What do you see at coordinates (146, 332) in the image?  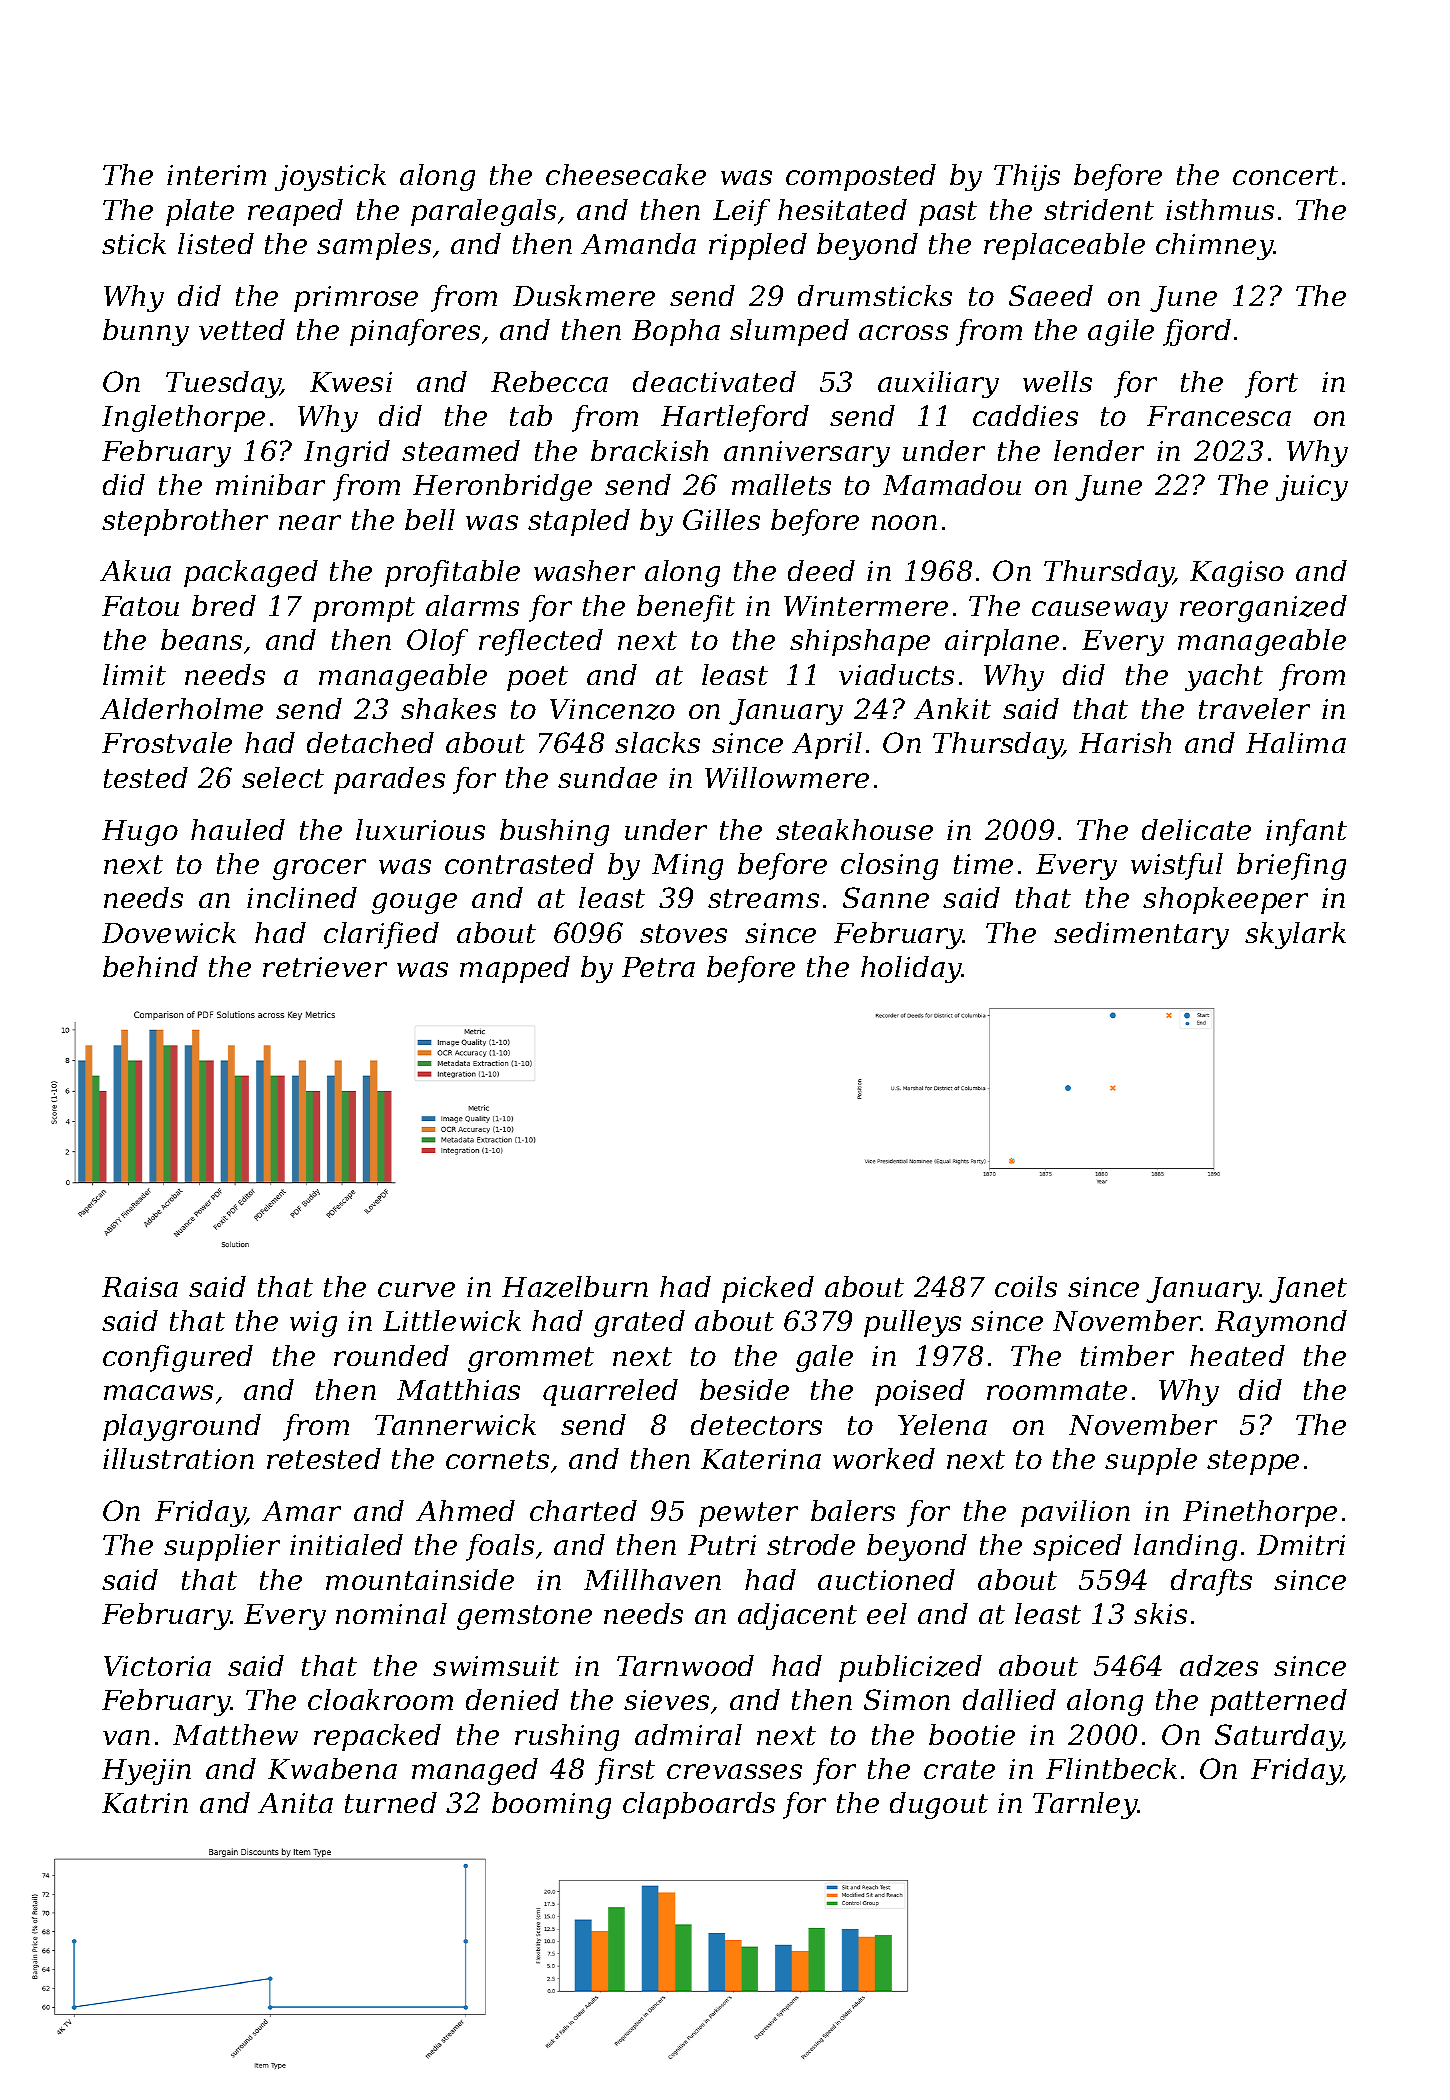 I see `bunny` at bounding box center [146, 332].
